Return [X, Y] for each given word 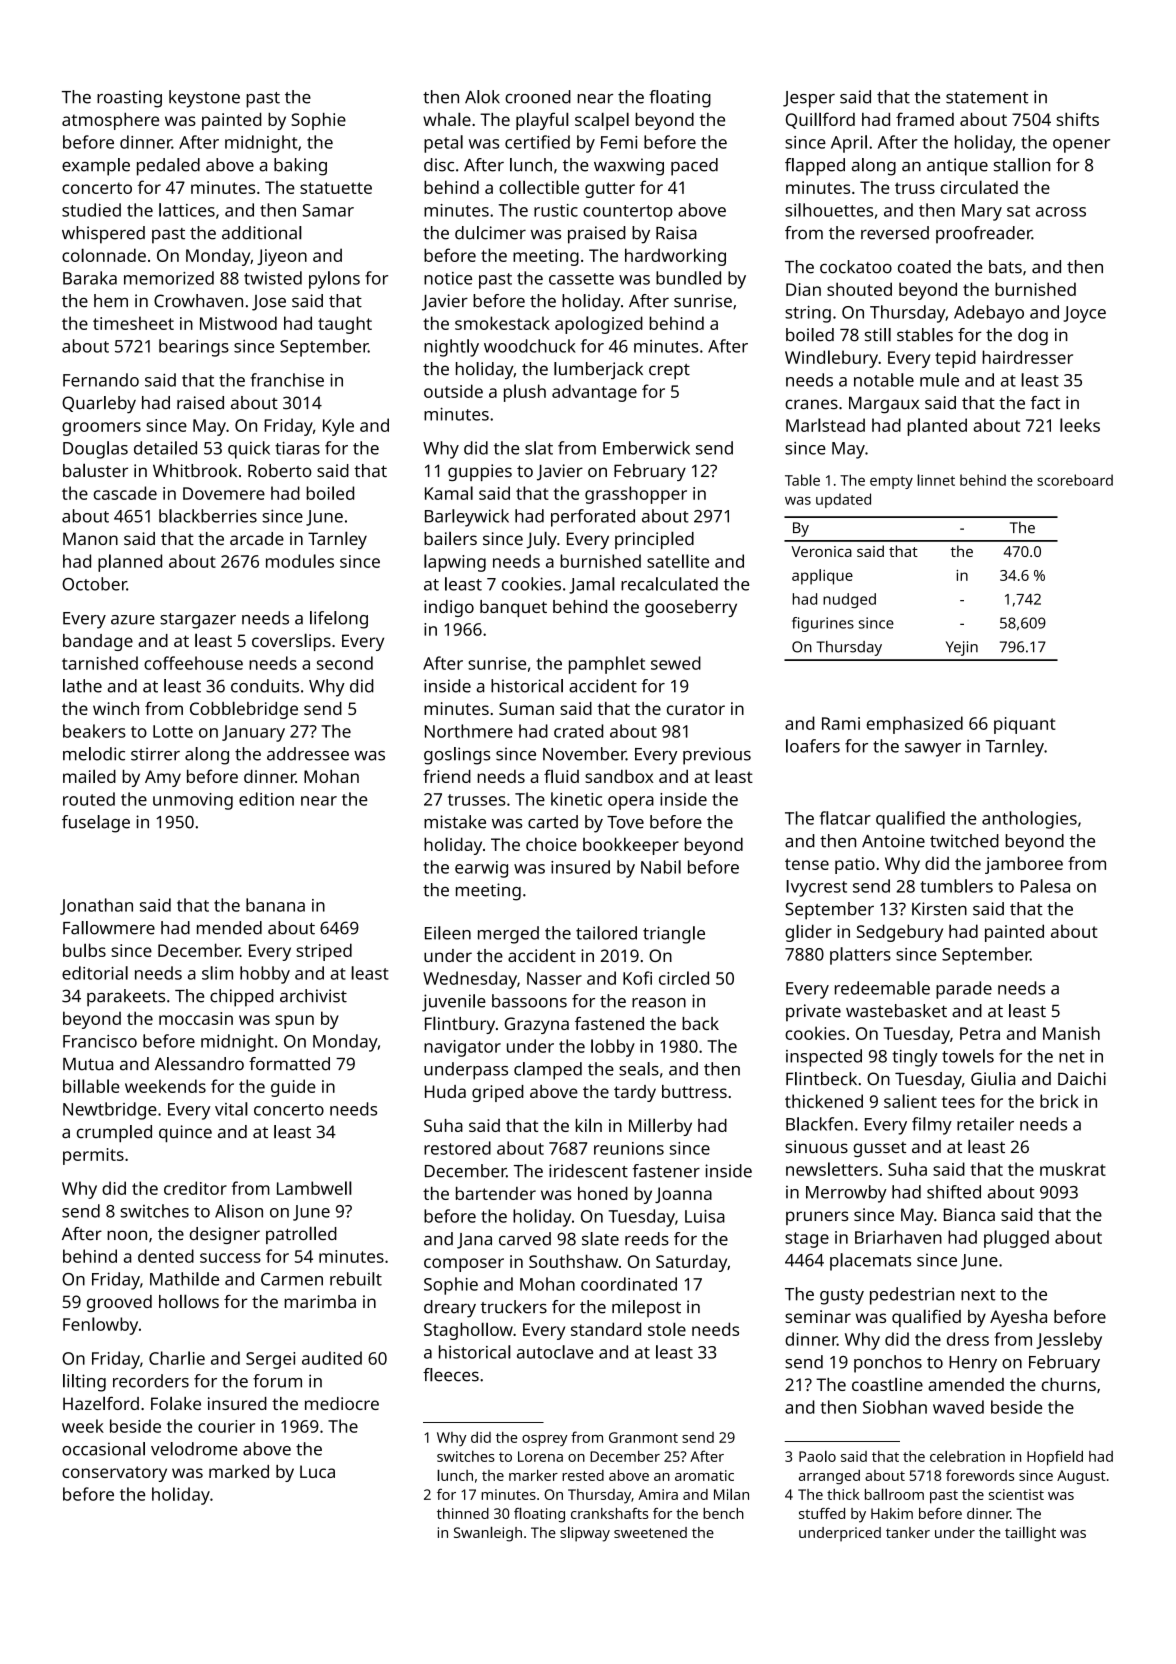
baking [300, 167]
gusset [879, 1149]
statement [987, 98]
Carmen [292, 1279]
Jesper [809, 99]
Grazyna [537, 1025]
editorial [95, 973]
